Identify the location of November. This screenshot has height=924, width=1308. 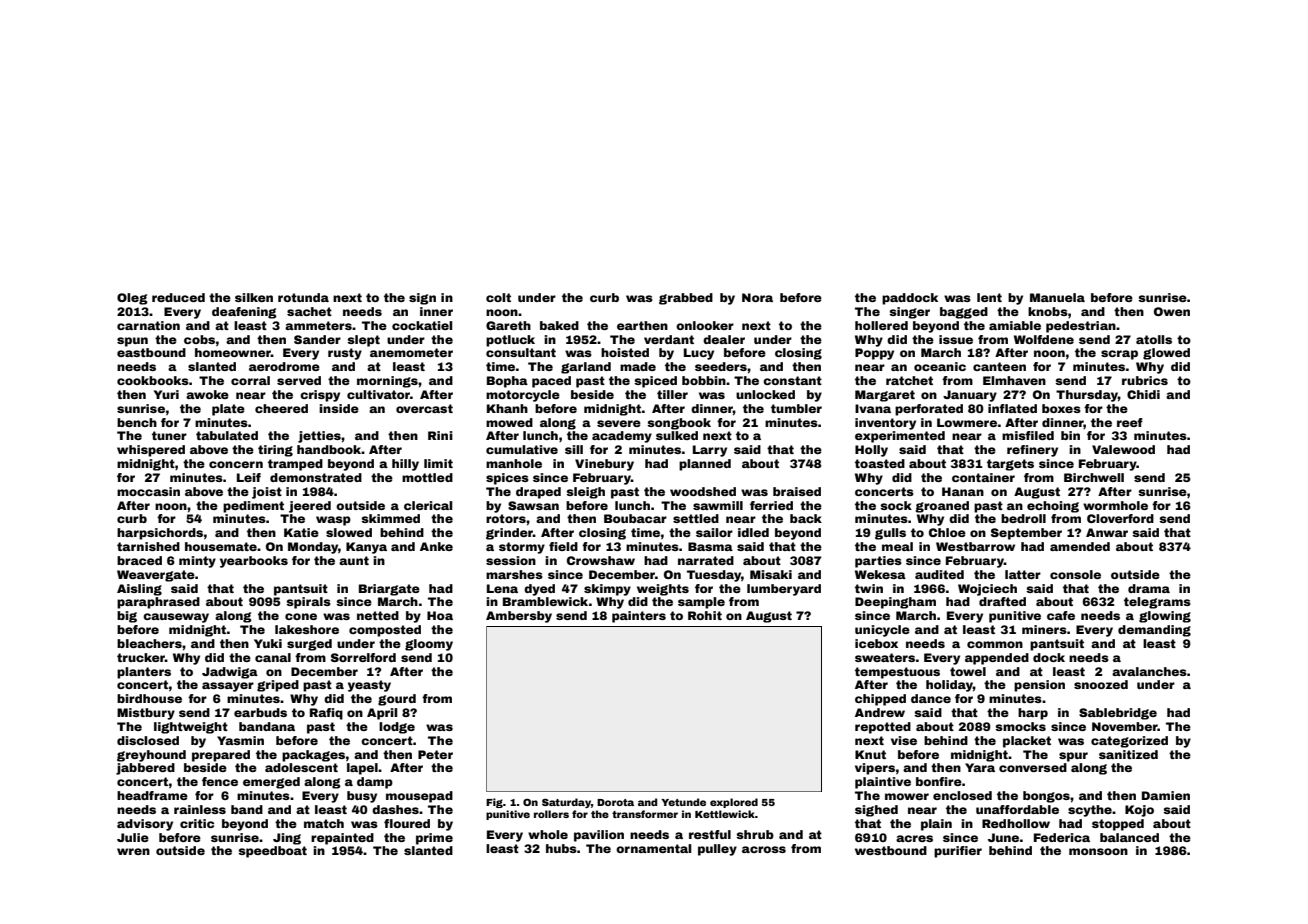
(1125, 726).
